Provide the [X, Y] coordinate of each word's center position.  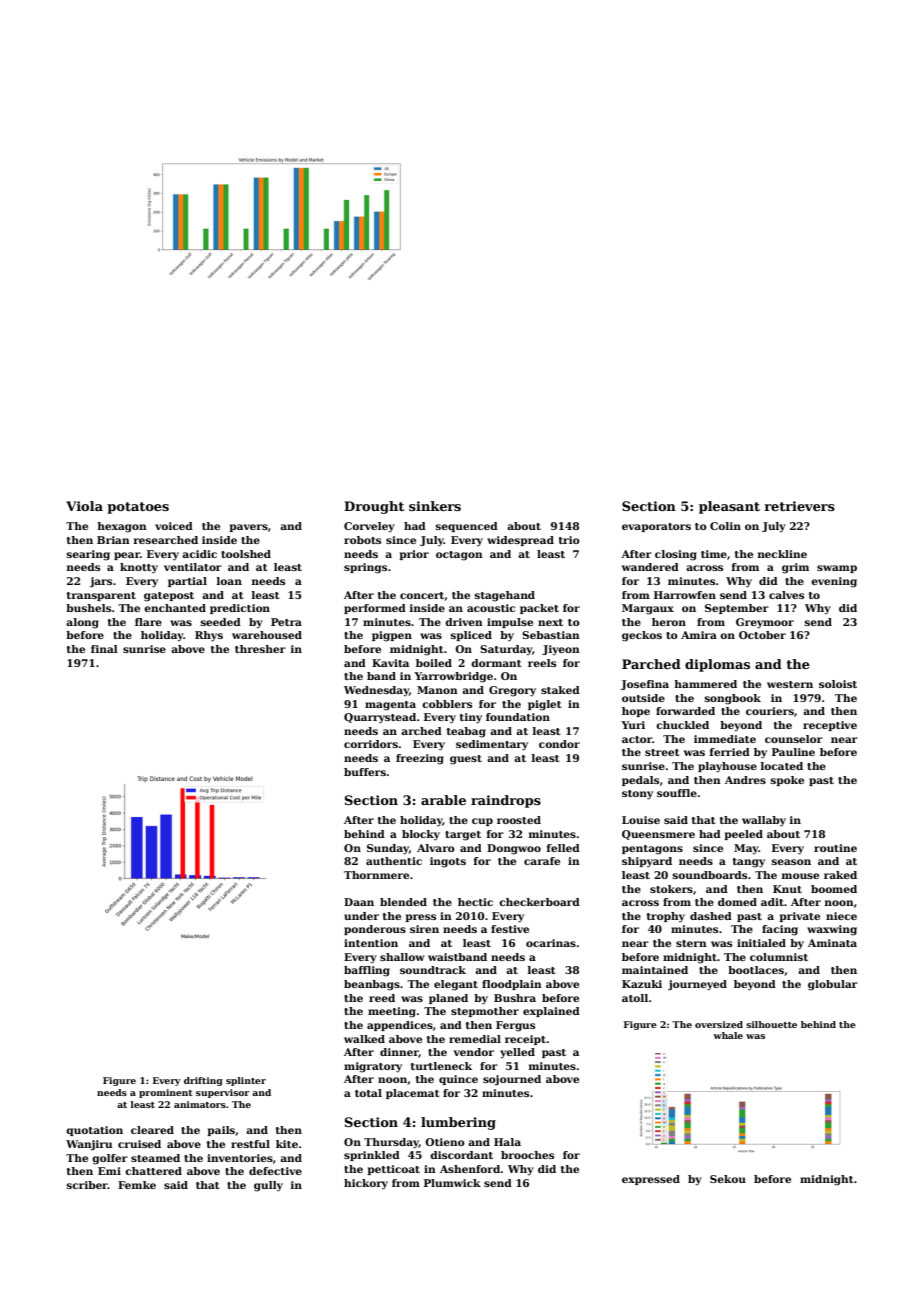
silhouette [771, 1024]
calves [786, 595]
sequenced [467, 527]
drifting [203, 1081]
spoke [787, 781]
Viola [84, 506]
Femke [137, 1185]
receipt [525, 1040]
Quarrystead [380, 718]
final [104, 649]
